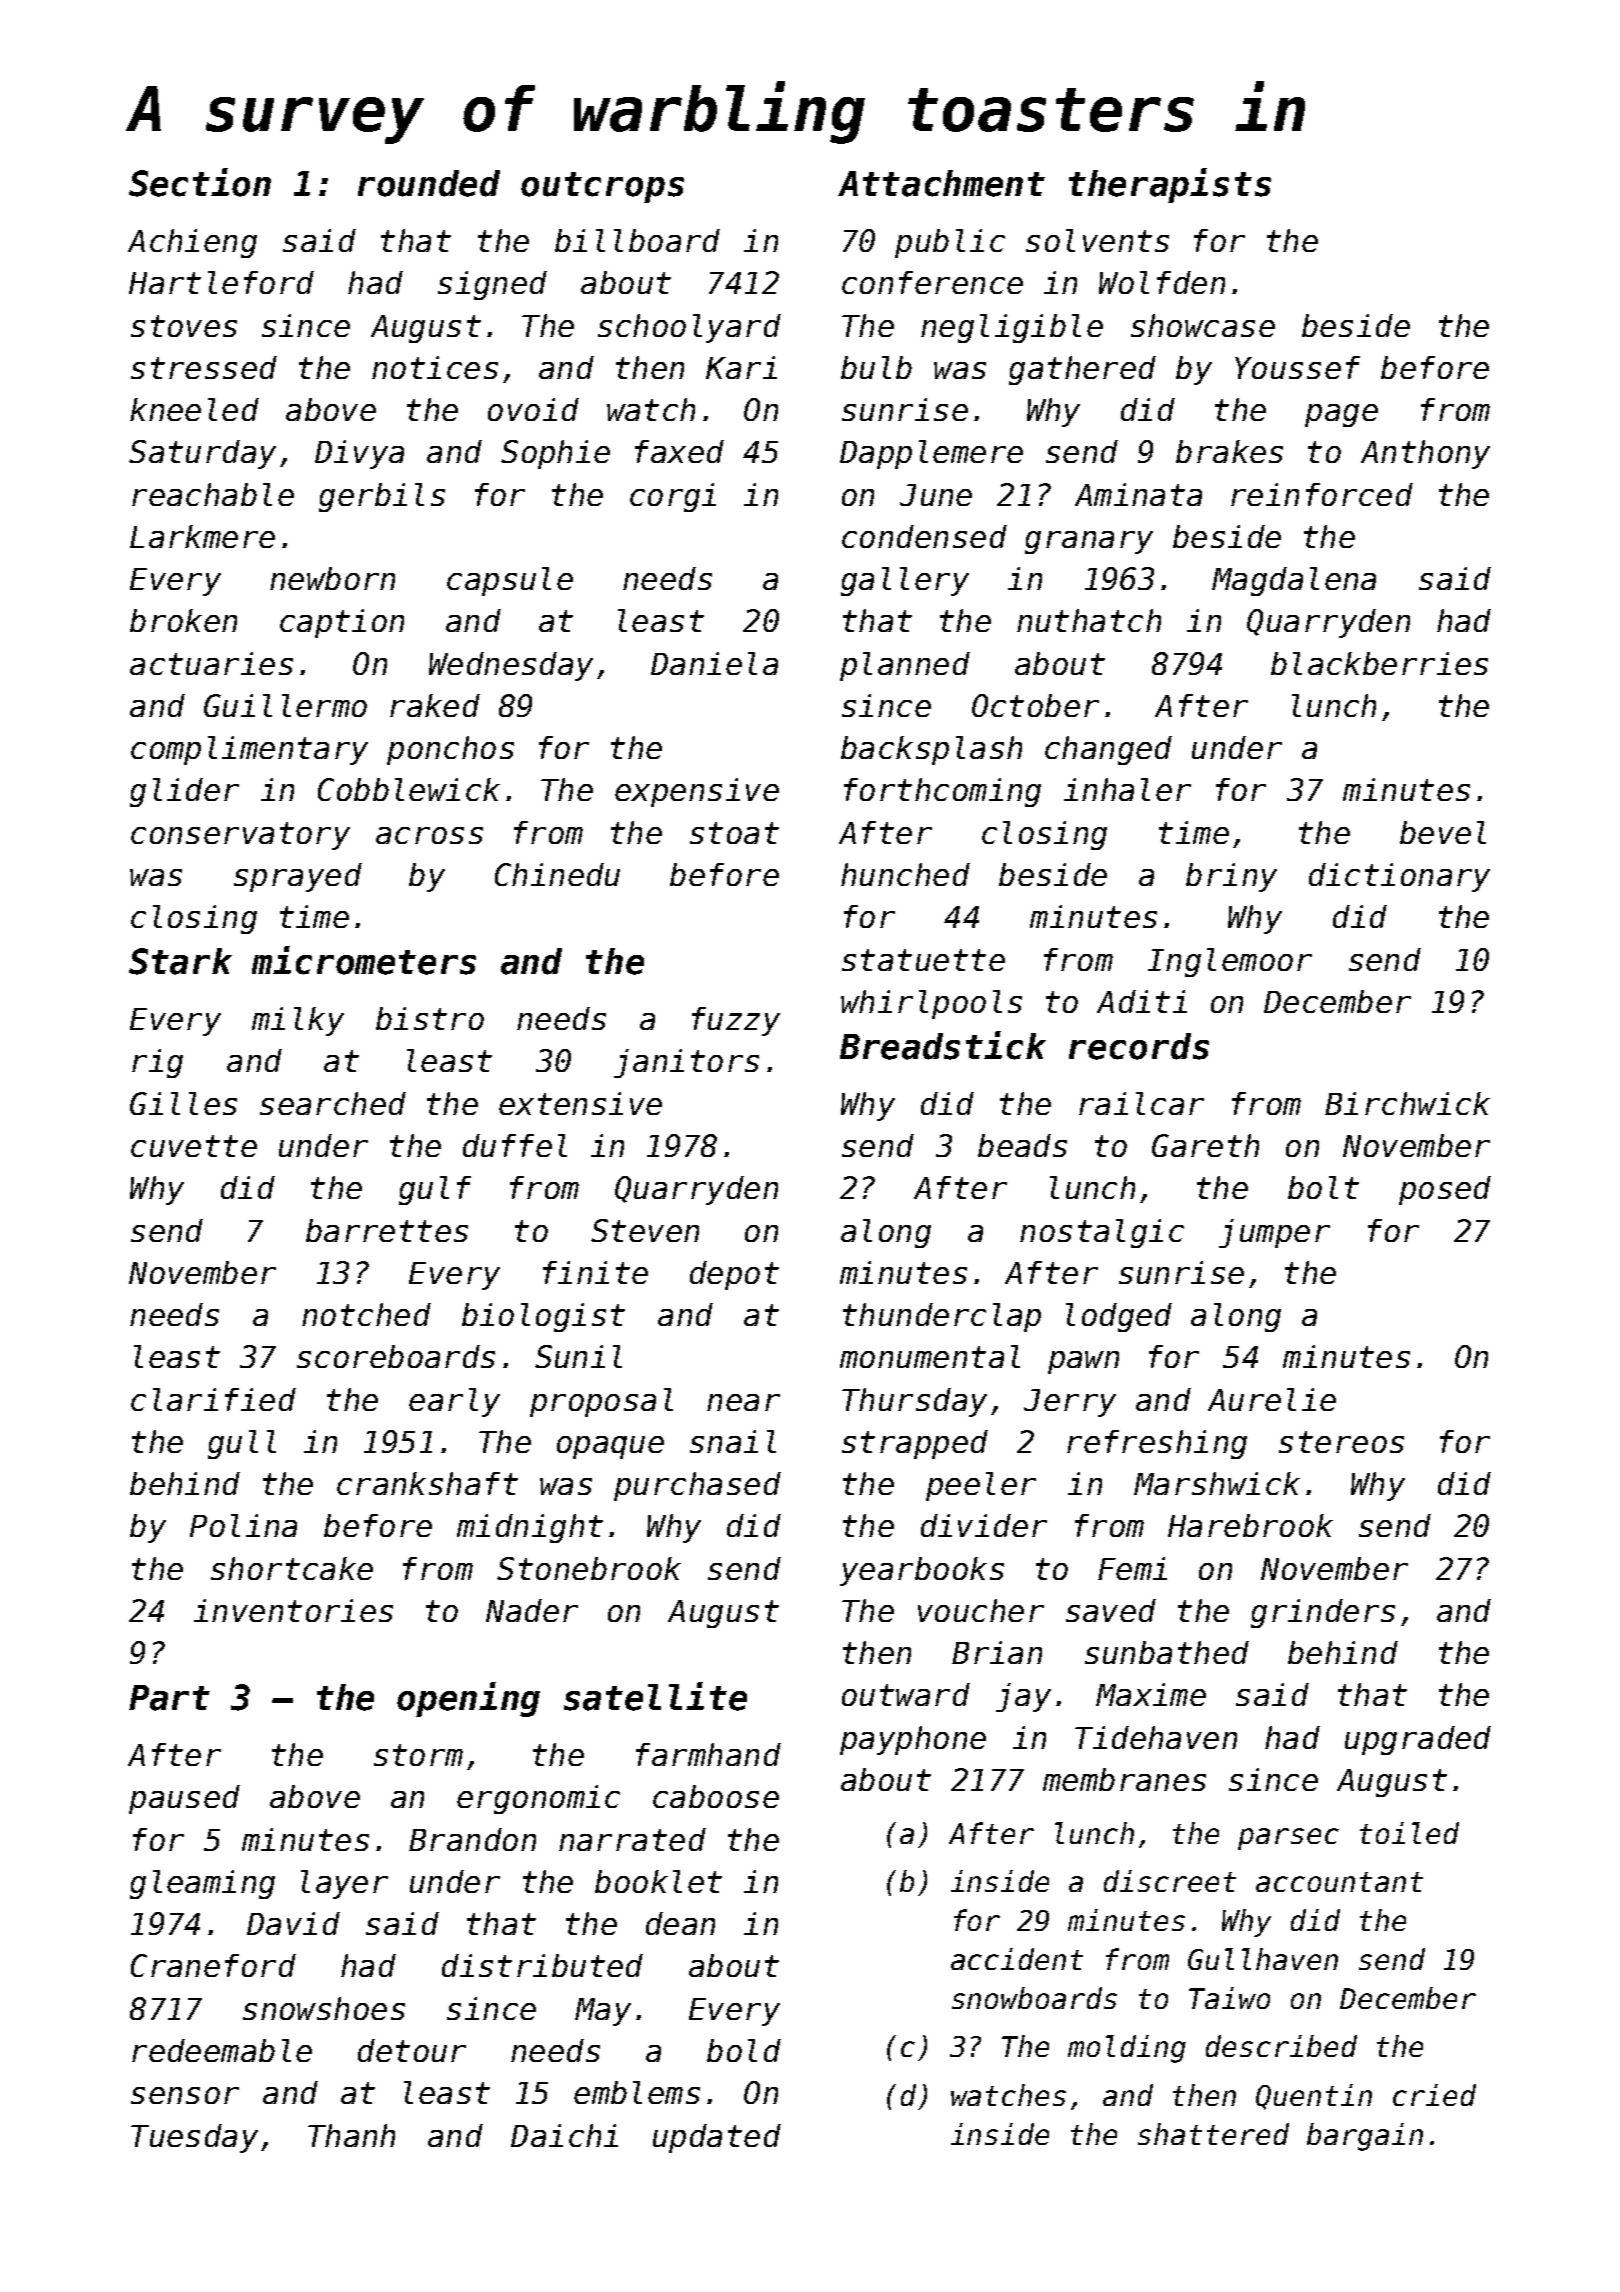  Describe the element at coordinates (1229, 451) in the page. I see `brakes` at that location.
